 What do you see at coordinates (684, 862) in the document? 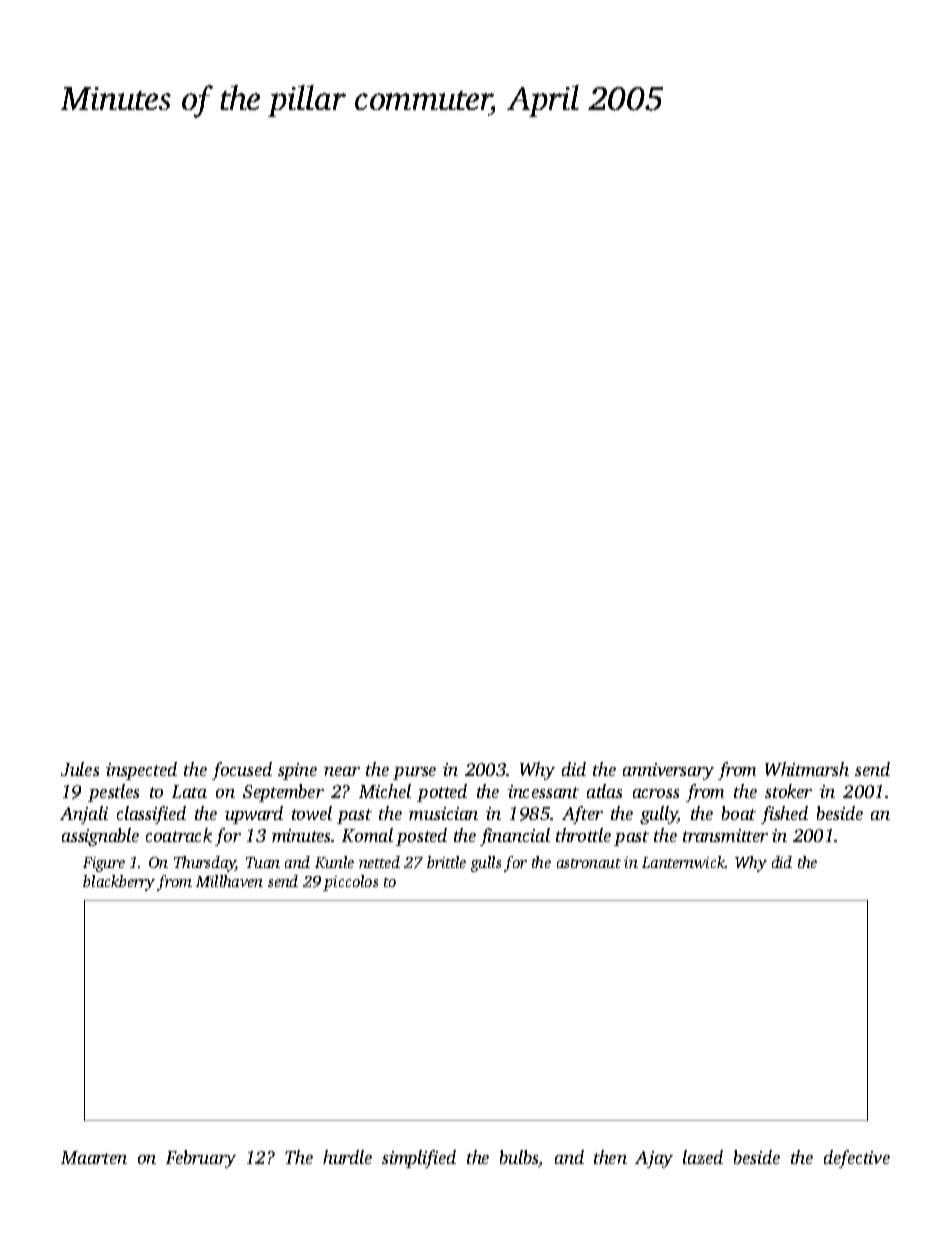
I see `Lanternwick` at bounding box center [684, 862].
